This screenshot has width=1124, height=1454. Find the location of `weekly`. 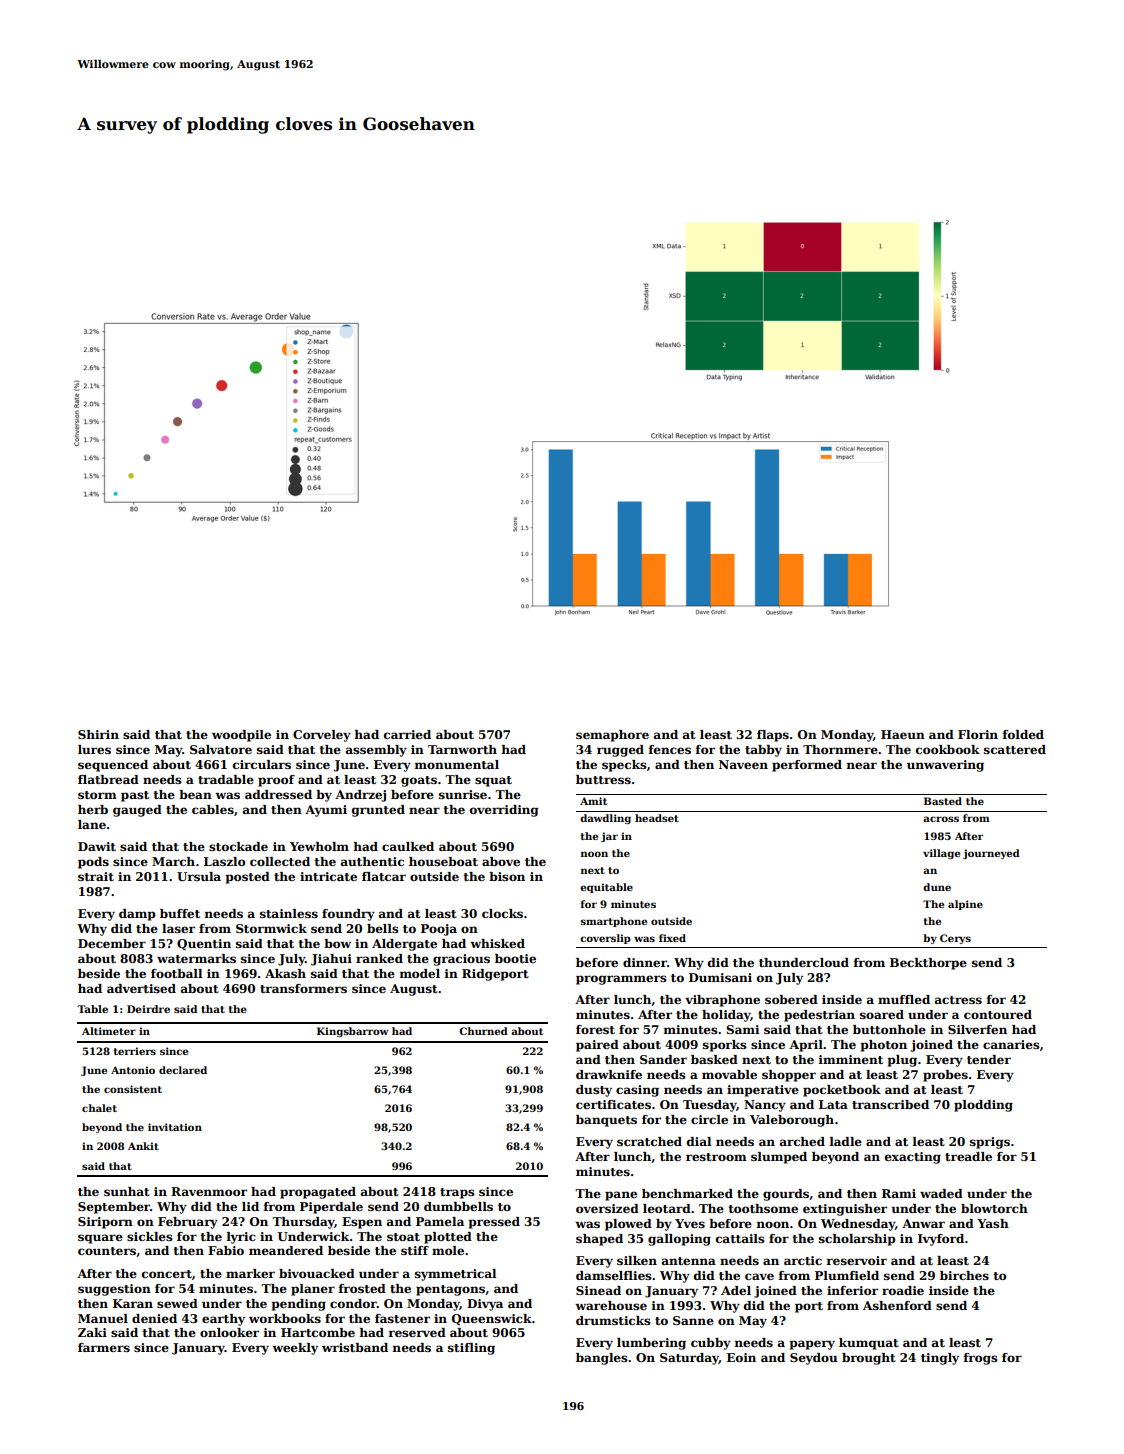

weekly is located at coordinates (295, 1349).
